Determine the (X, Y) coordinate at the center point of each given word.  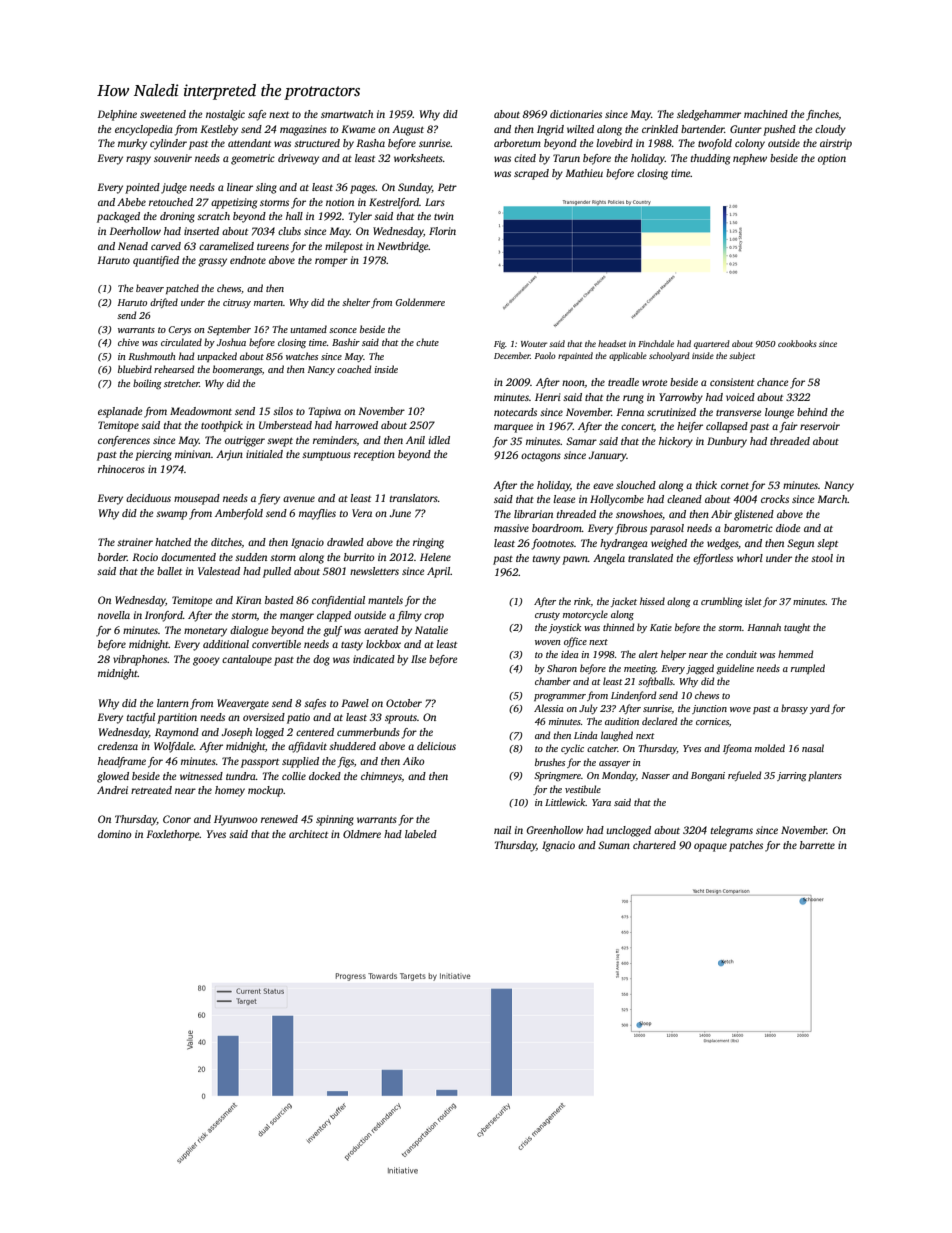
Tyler (360, 217)
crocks (775, 499)
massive (511, 528)
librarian (533, 514)
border (112, 557)
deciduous (148, 498)
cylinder (168, 144)
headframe (122, 762)
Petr (447, 187)
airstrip (836, 144)
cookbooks (797, 343)
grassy (212, 262)
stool (822, 558)
